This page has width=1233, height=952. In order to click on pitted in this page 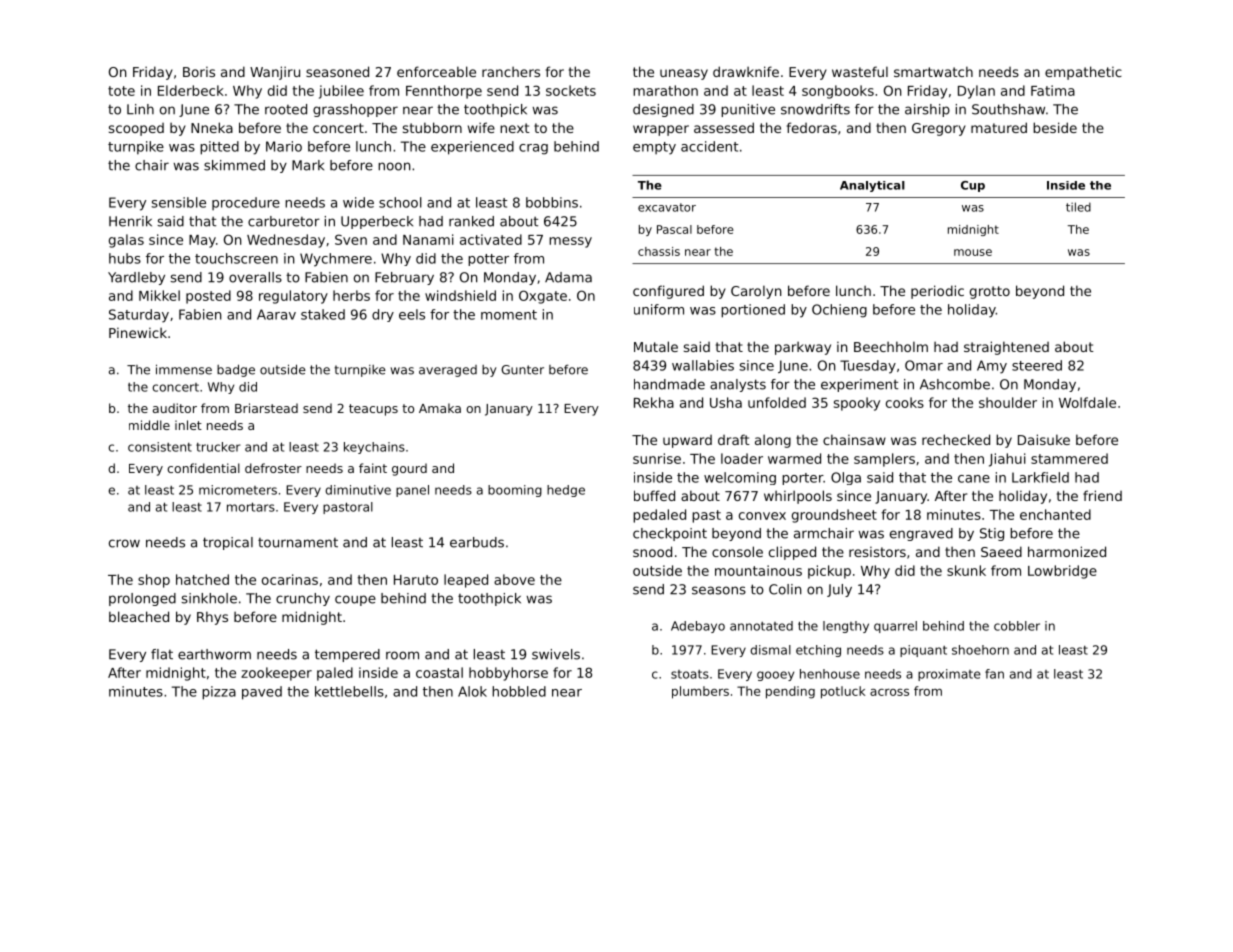, I will do `click(219, 148)`.
